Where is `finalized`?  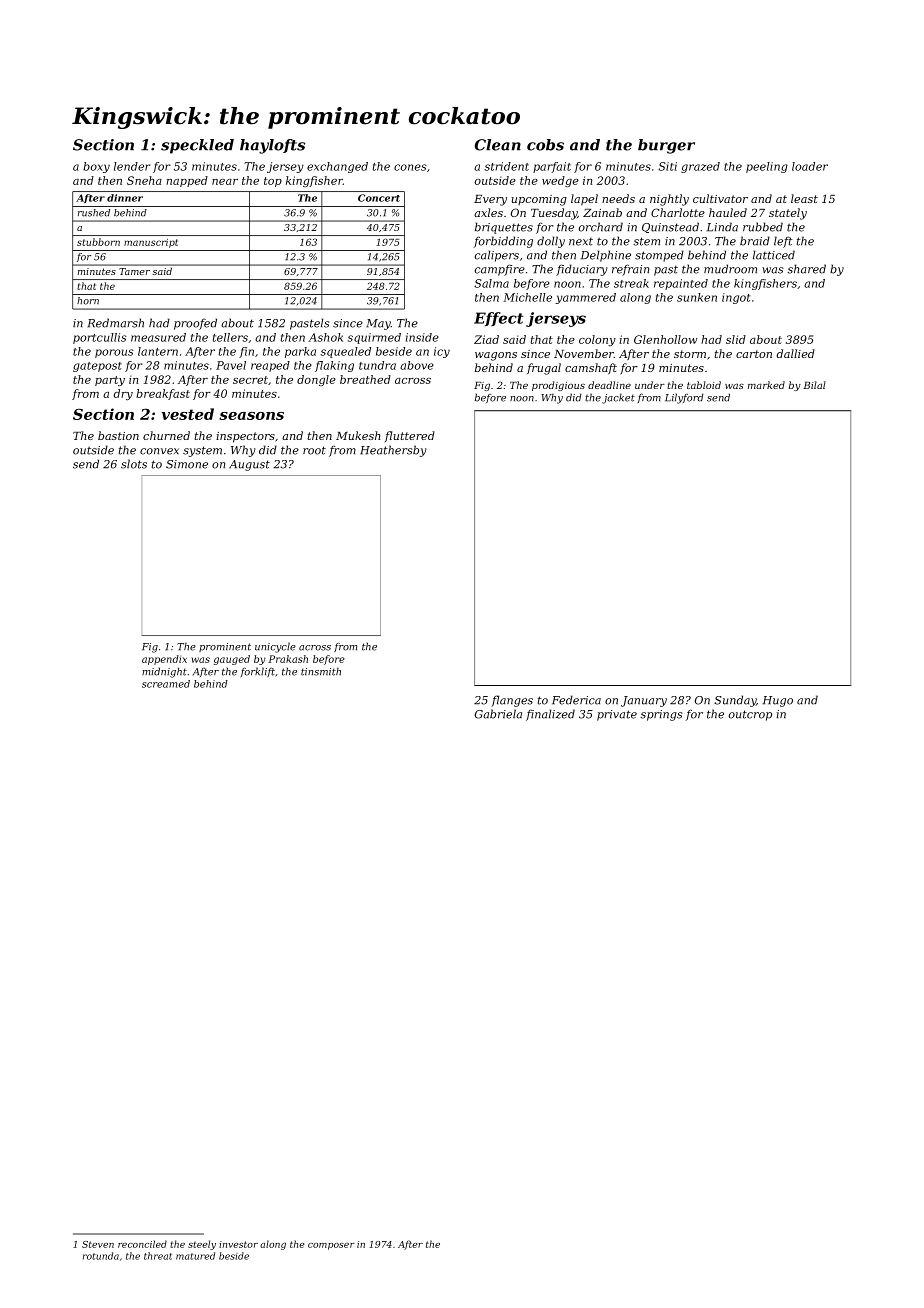
finalized is located at coordinates (550, 715).
